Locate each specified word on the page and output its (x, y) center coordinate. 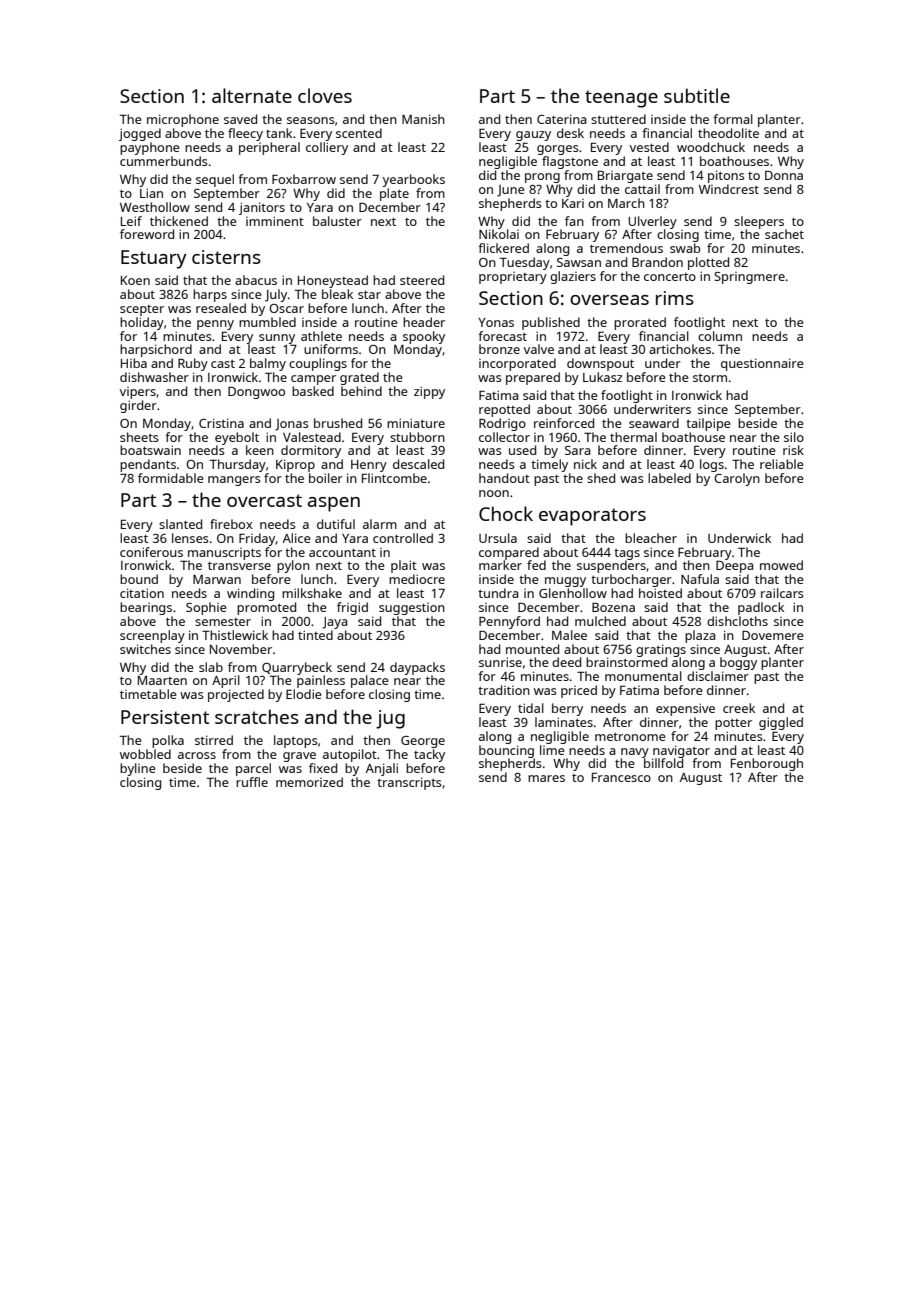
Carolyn (737, 479)
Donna (784, 175)
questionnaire (762, 364)
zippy (429, 392)
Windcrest (729, 189)
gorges (558, 150)
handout (504, 478)
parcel (253, 769)
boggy (738, 663)
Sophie (206, 608)
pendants (148, 465)
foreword (147, 234)
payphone (150, 148)
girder (138, 406)
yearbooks (413, 180)
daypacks (417, 668)
